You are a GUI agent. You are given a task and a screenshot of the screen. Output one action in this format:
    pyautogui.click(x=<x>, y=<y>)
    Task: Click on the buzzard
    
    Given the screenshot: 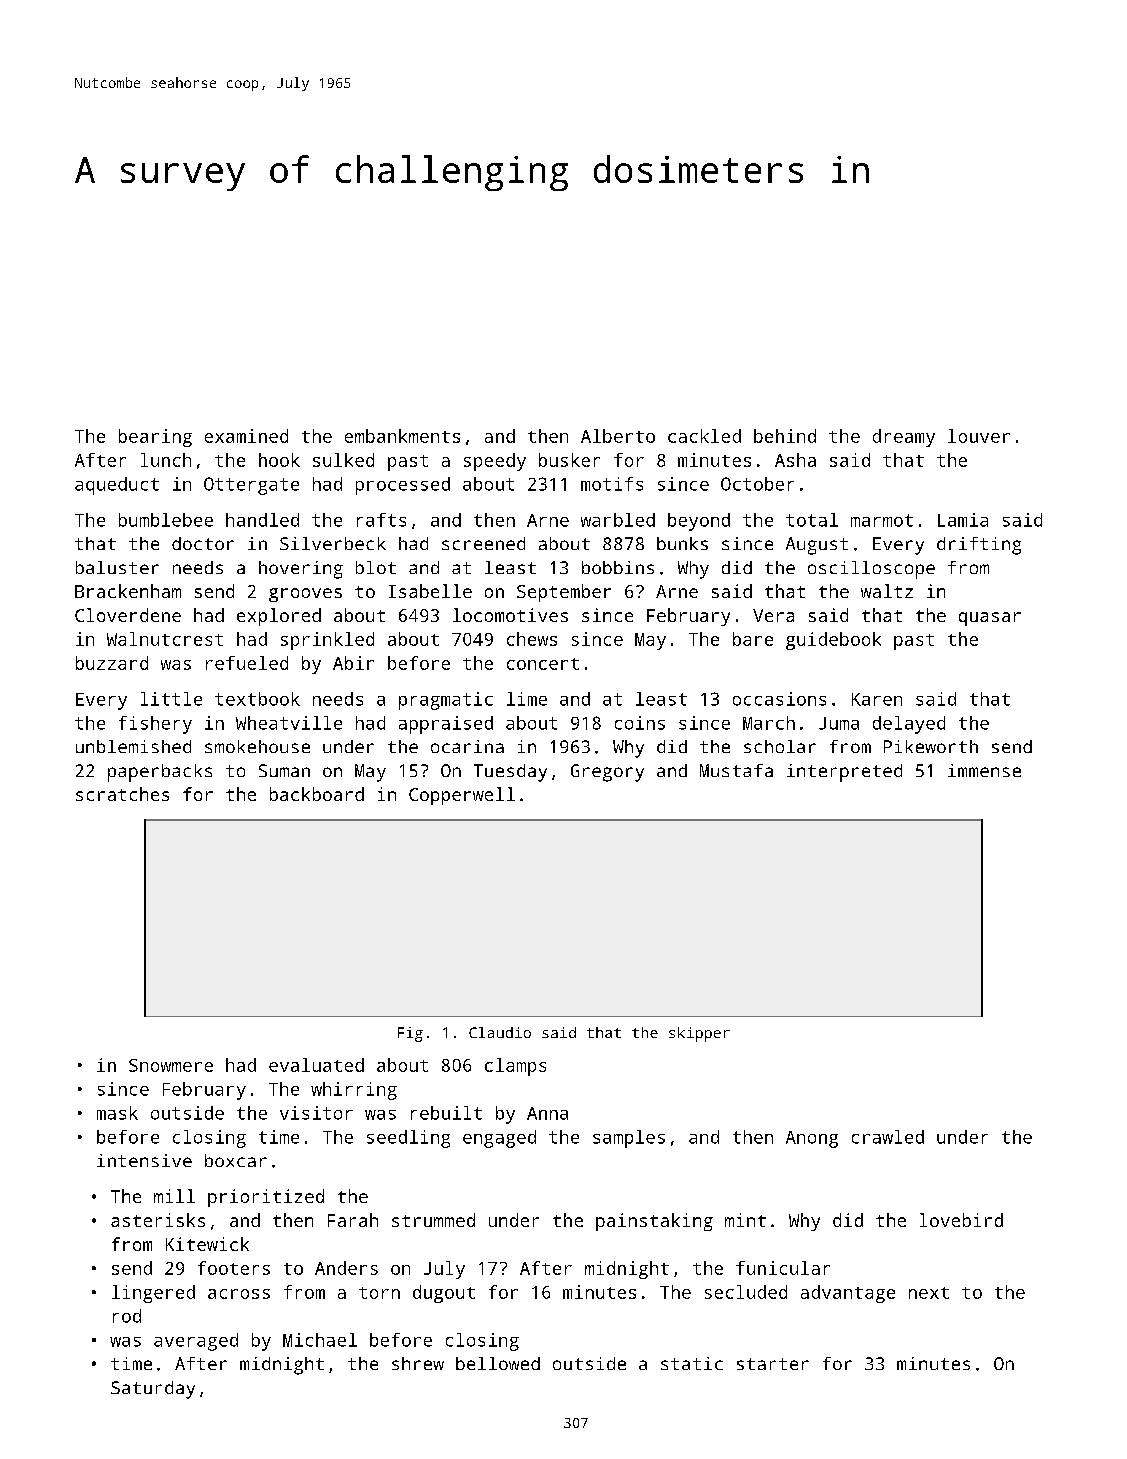 What is the action you would take?
    pyautogui.click(x=112, y=663)
